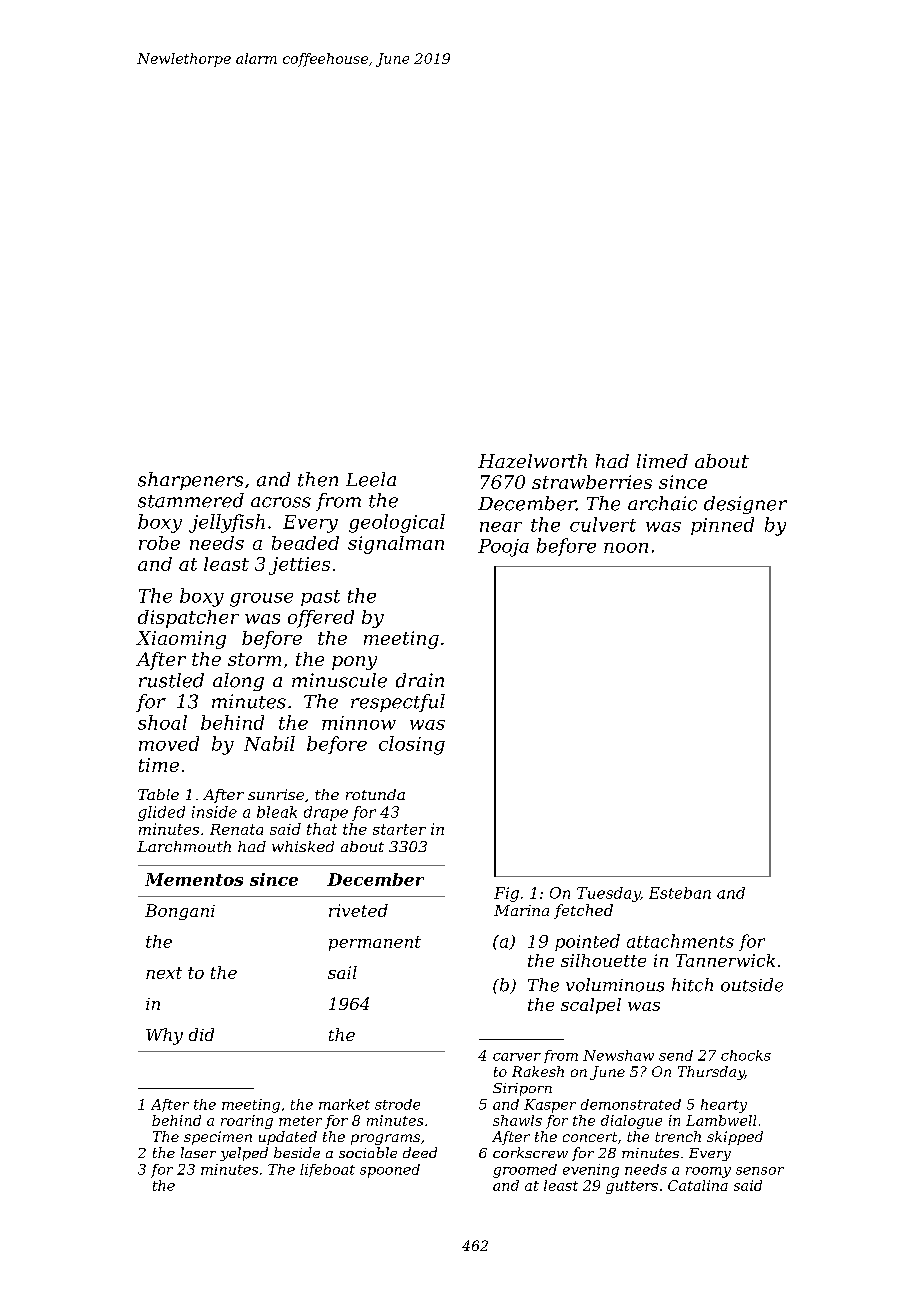 This screenshot has width=924, height=1311. Describe the element at coordinates (244, 1154) in the screenshot. I see `yelped` at that location.
